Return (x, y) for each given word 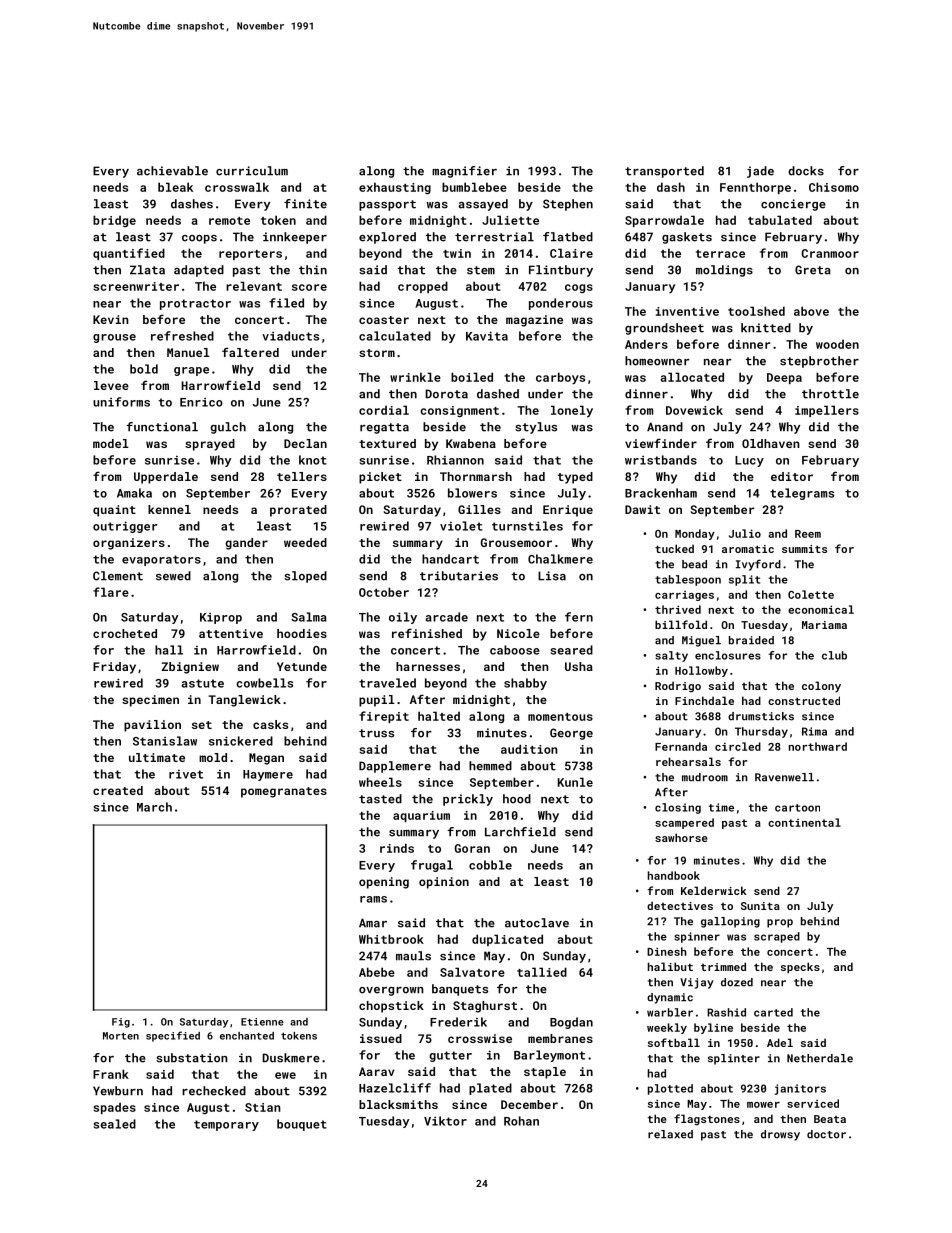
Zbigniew (190, 668)
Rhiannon (455, 460)
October (384, 592)
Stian (263, 1107)
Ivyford (758, 565)
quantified (129, 254)
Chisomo (834, 187)
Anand (665, 427)
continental (804, 822)
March (154, 807)
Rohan (521, 1121)
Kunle (575, 782)
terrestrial (494, 237)
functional (162, 427)
